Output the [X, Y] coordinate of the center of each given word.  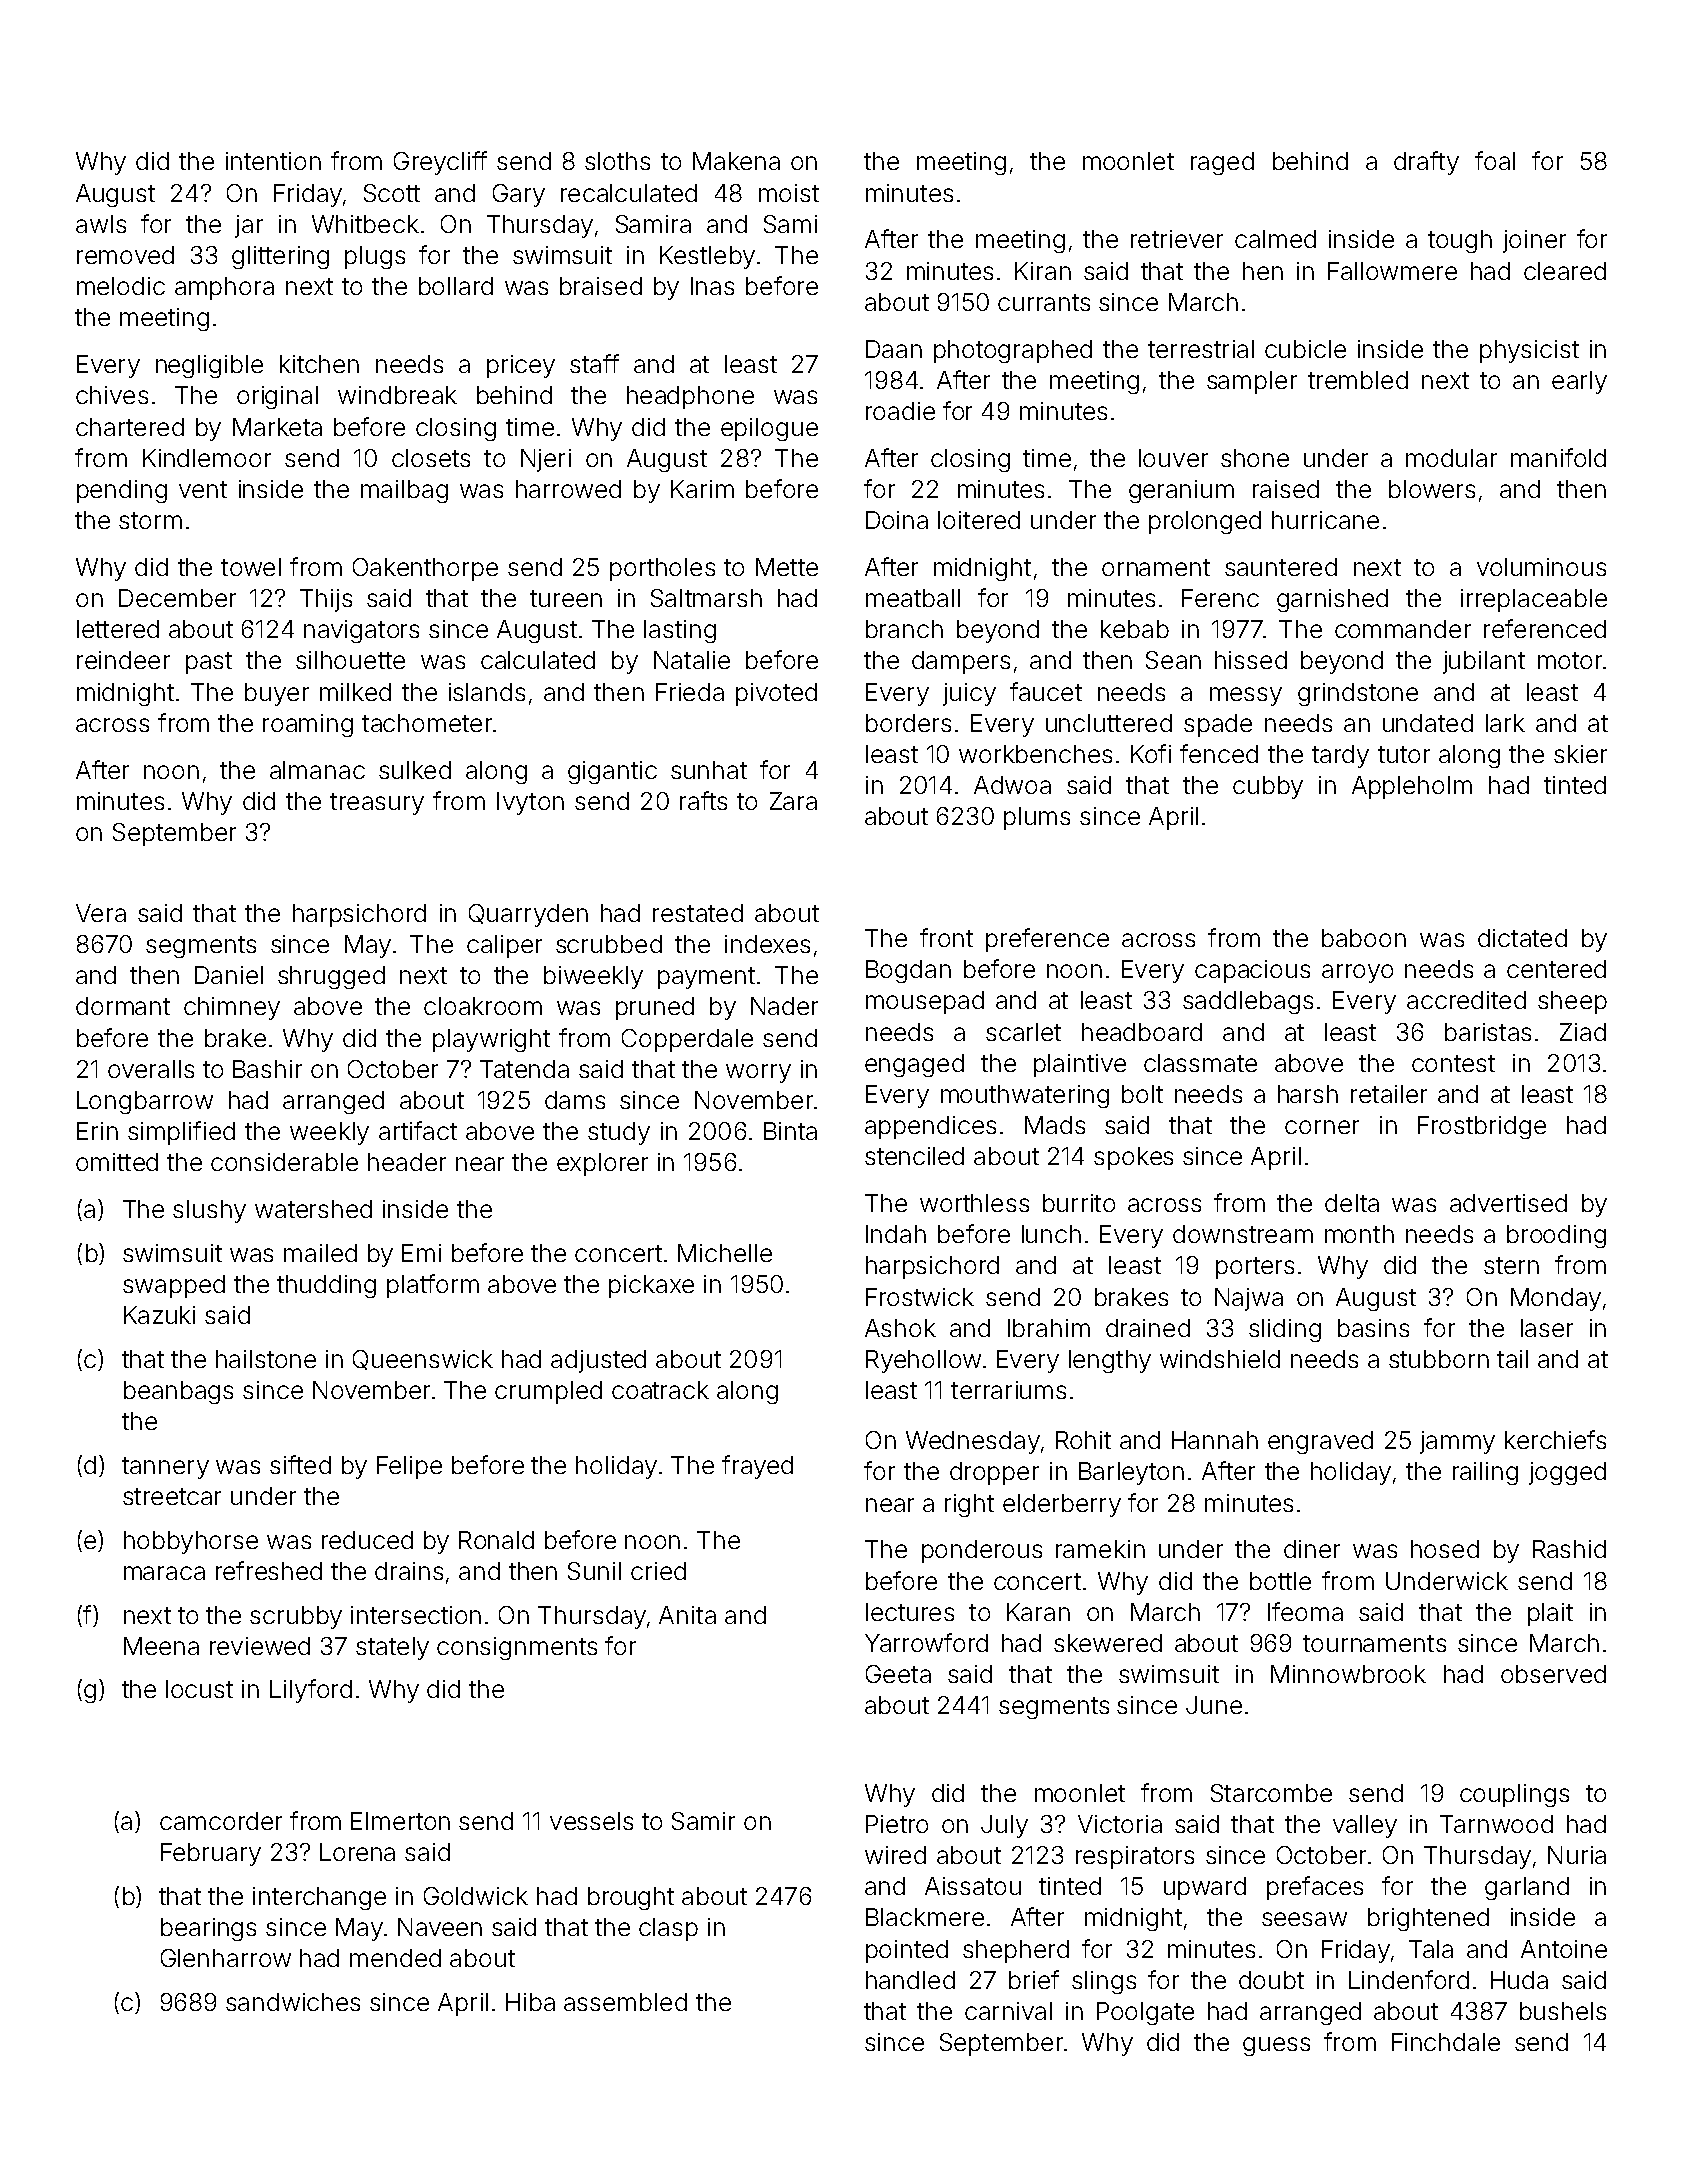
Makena [736, 161]
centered [1556, 969]
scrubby [296, 1617]
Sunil [594, 1571]
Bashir [267, 1069]
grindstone [1358, 694]
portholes [662, 569]
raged [1222, 163]
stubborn [1439, 1359]
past [209, 663]
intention [273, 161]
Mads [1055, 1125]
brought [631, 1898]
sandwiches [293, 2002]
